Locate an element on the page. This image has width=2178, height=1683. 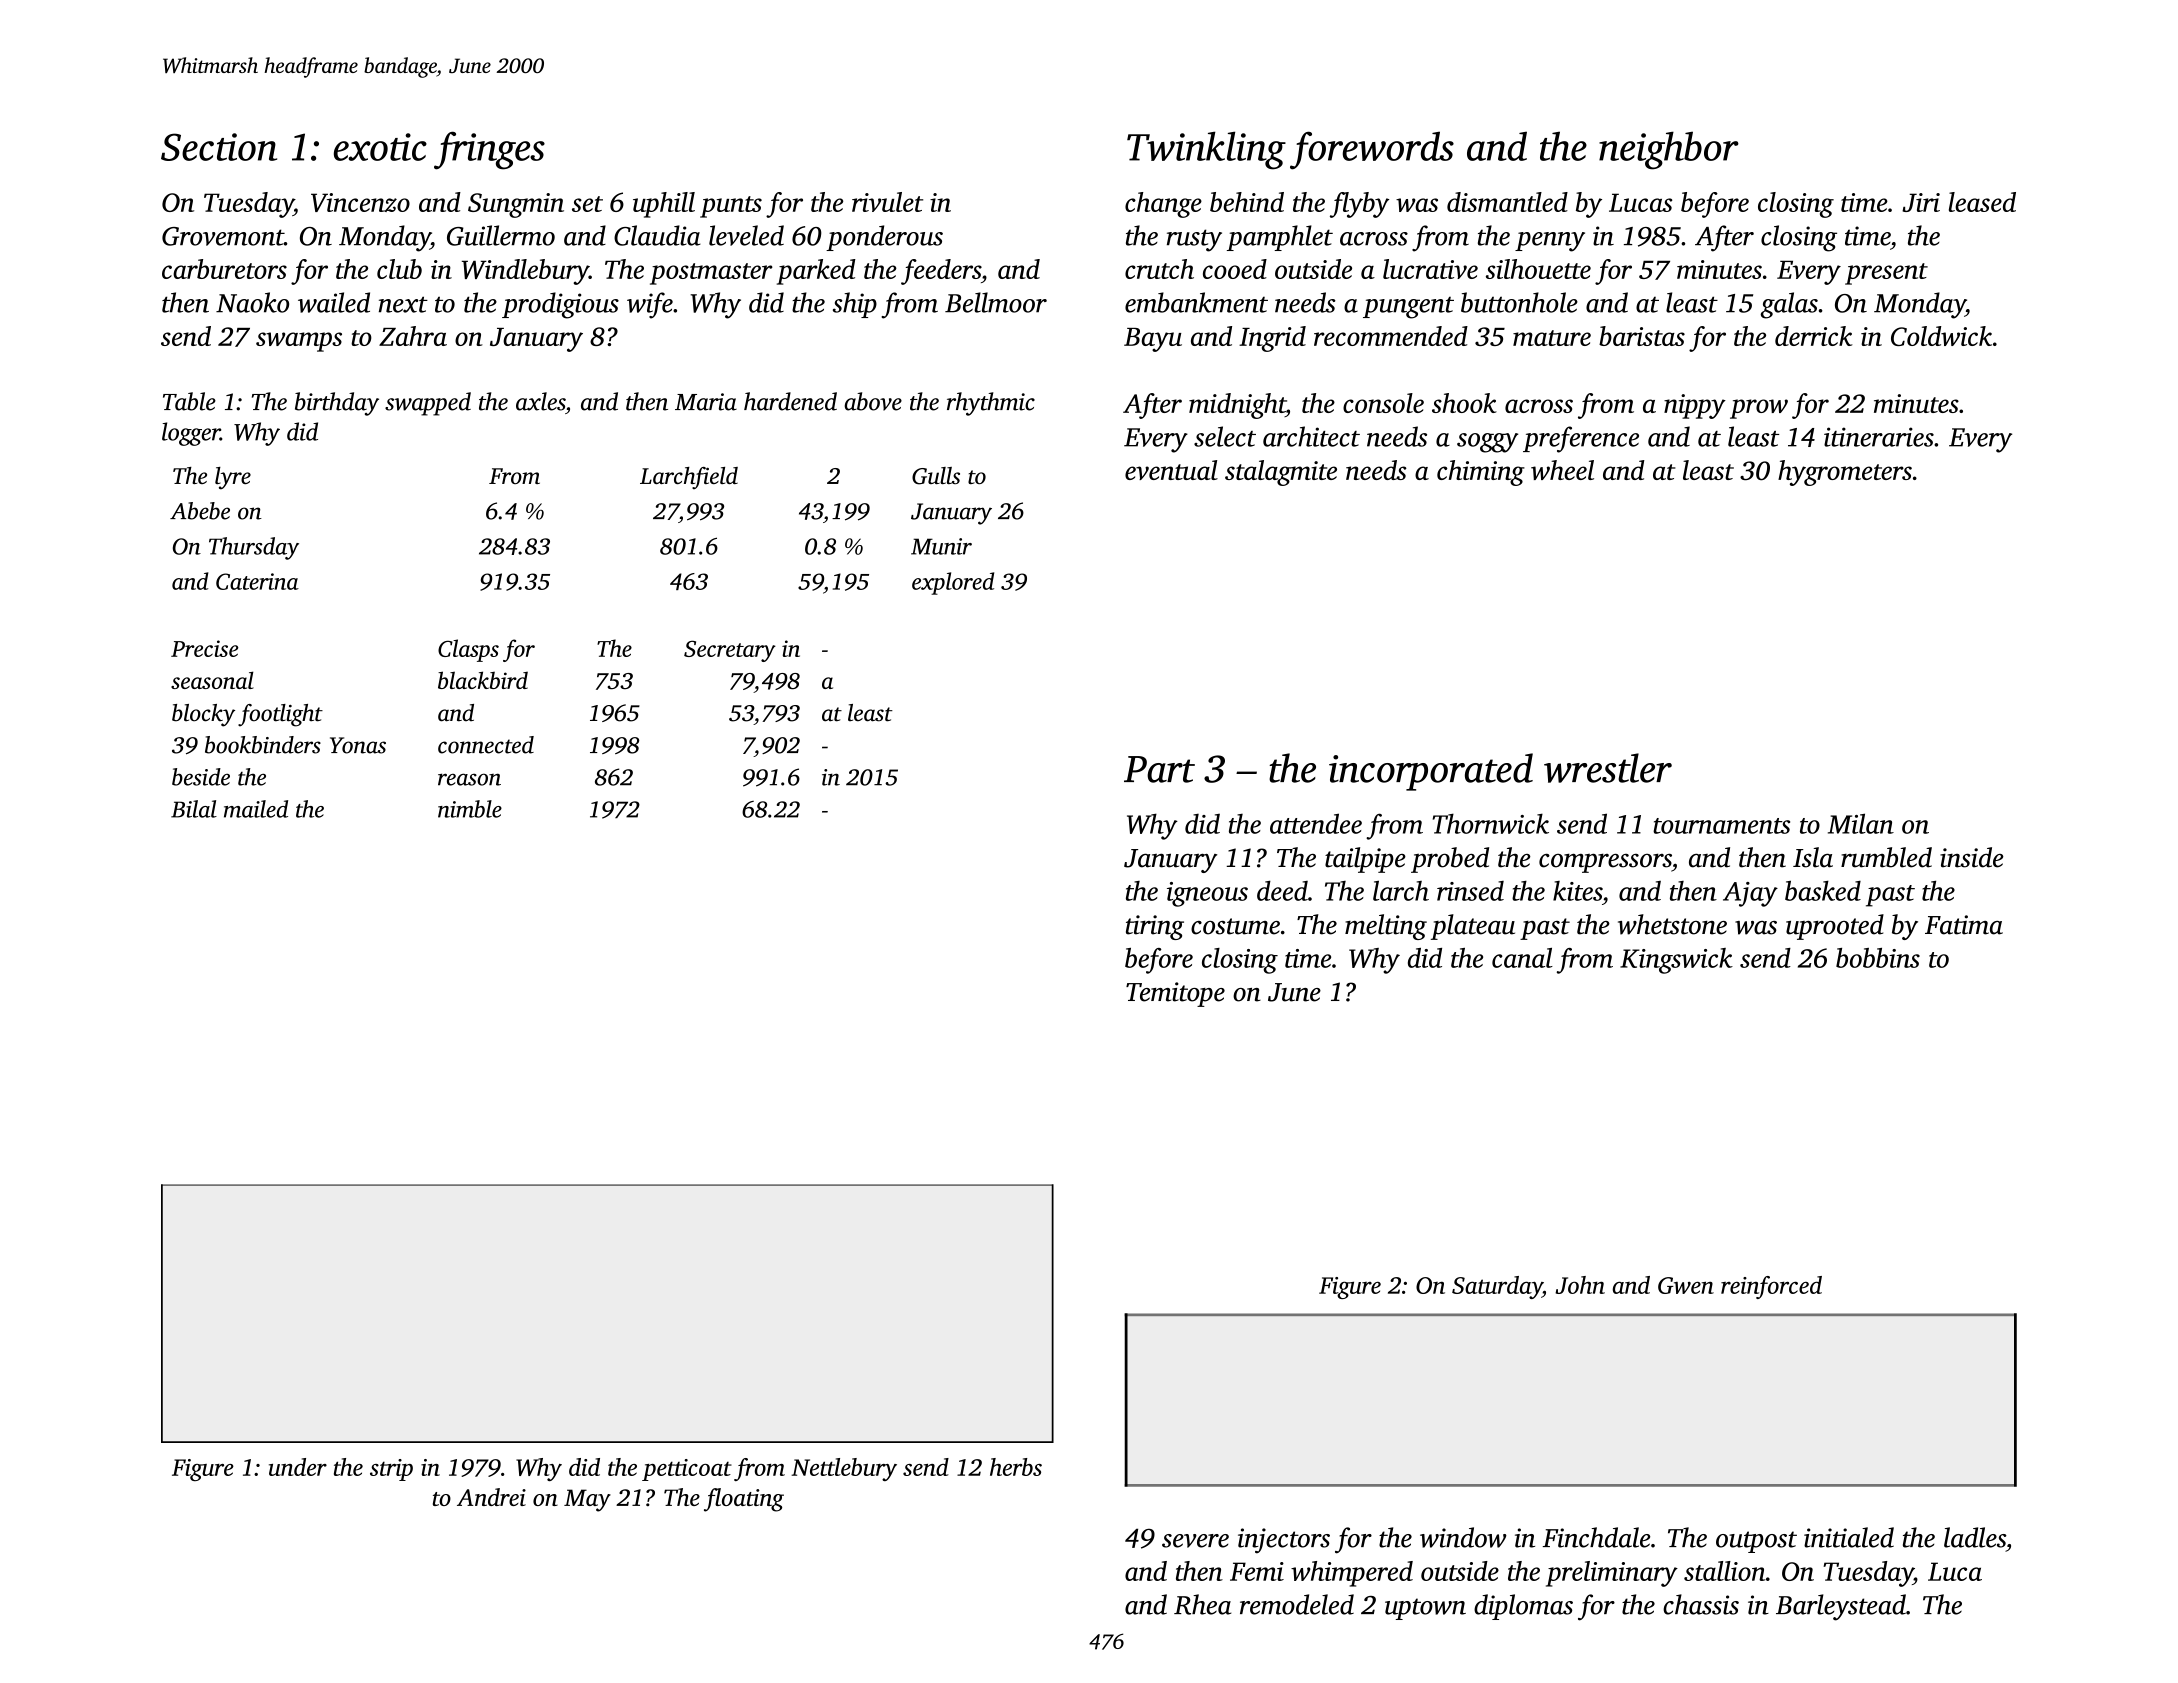
buttonhole is located at coordinates (1519, 302).
